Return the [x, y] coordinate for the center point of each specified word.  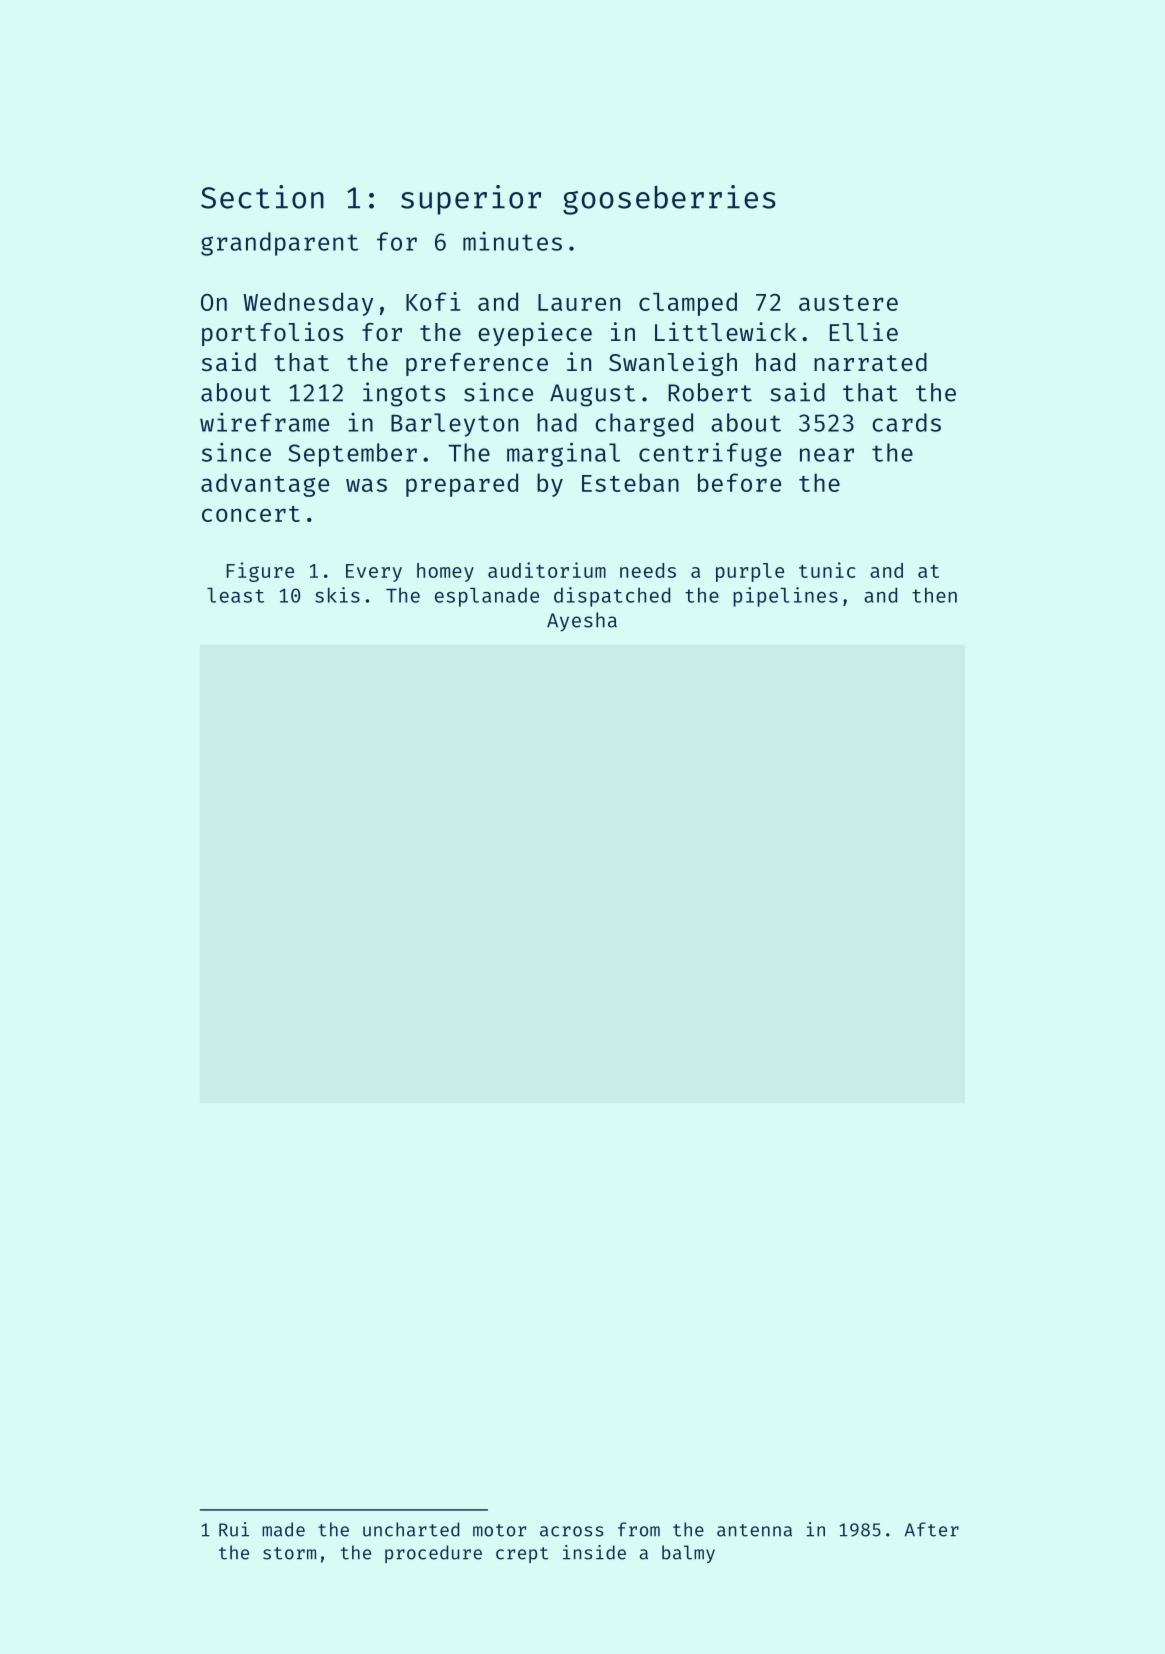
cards [906, 422]
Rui [234, 1529]
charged [644, 425]
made [283, 1529]
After [932, 1529]
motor [499, 1530]
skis [337, 595]
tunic [827, 570]
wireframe [264, 422]
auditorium [547, 570]
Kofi [433, 301]
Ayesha [582, 622]
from [639, 1529]
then [934, 595]
